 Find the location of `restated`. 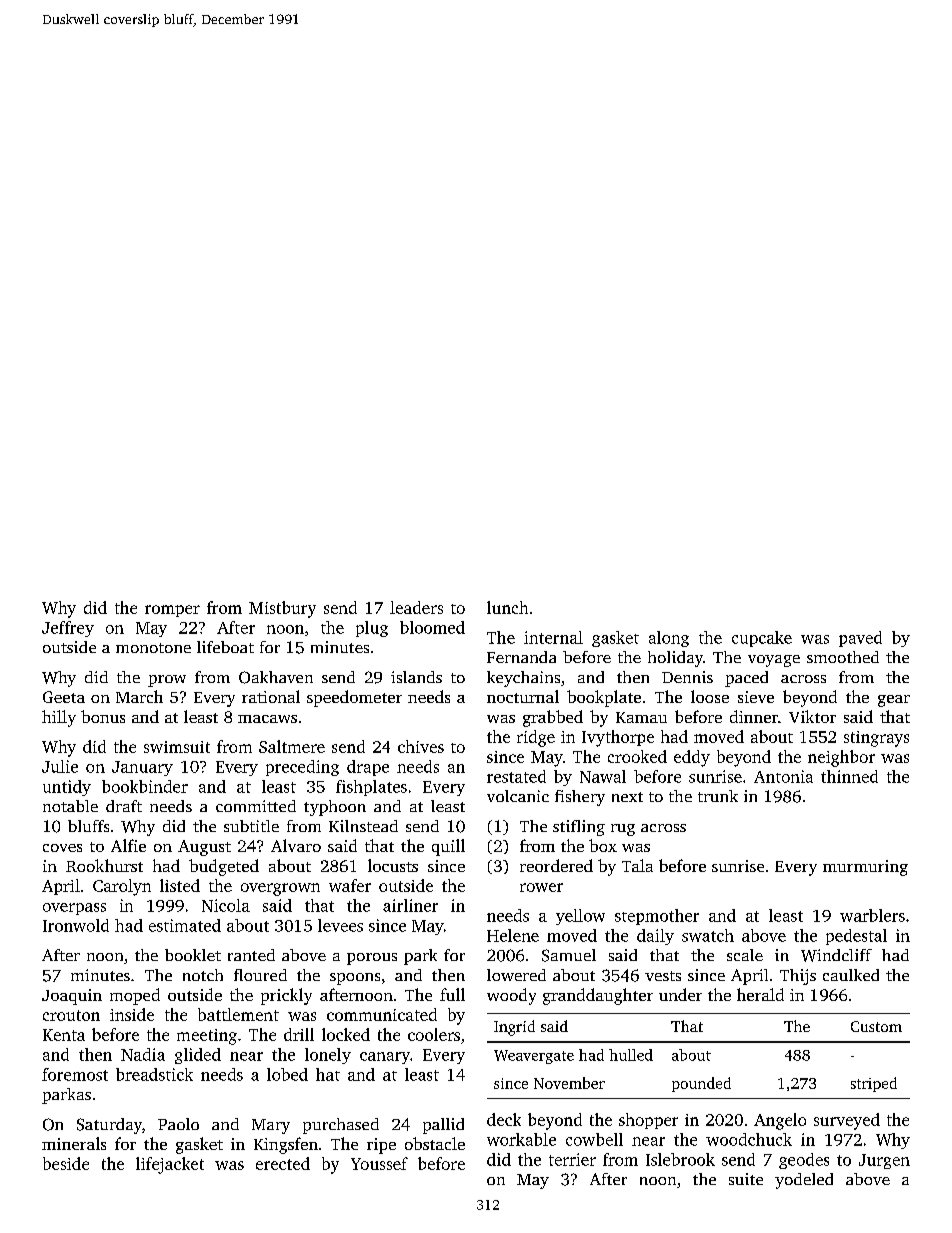

restated is located at coordinates (516, 776).
